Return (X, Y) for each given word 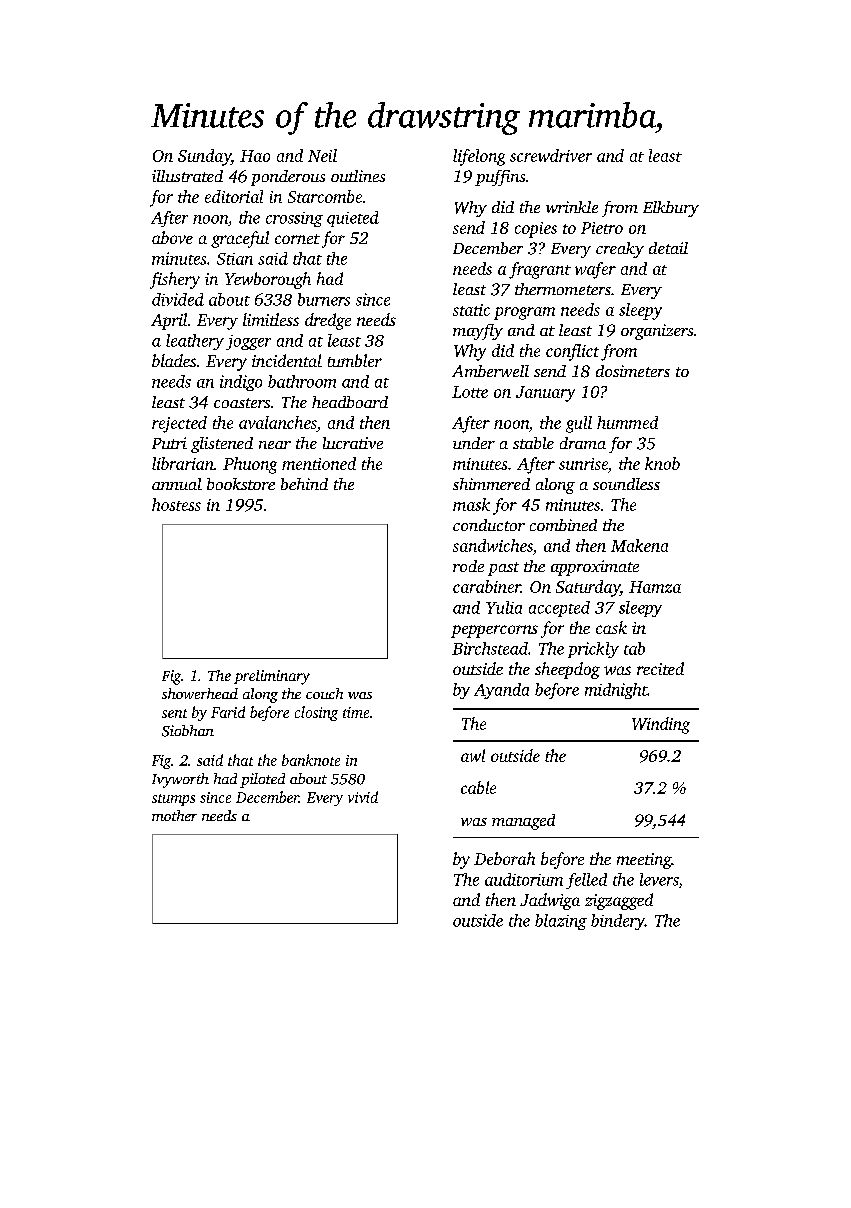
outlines (358, 176)
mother (174, 815)
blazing (561, 922)
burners (324, 299)
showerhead (200, 693)
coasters (242, 403)
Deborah (504, 858)
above (172, 237)
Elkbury (671, 209)
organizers (657, 332)
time (356, 712)
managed (523, 822)
